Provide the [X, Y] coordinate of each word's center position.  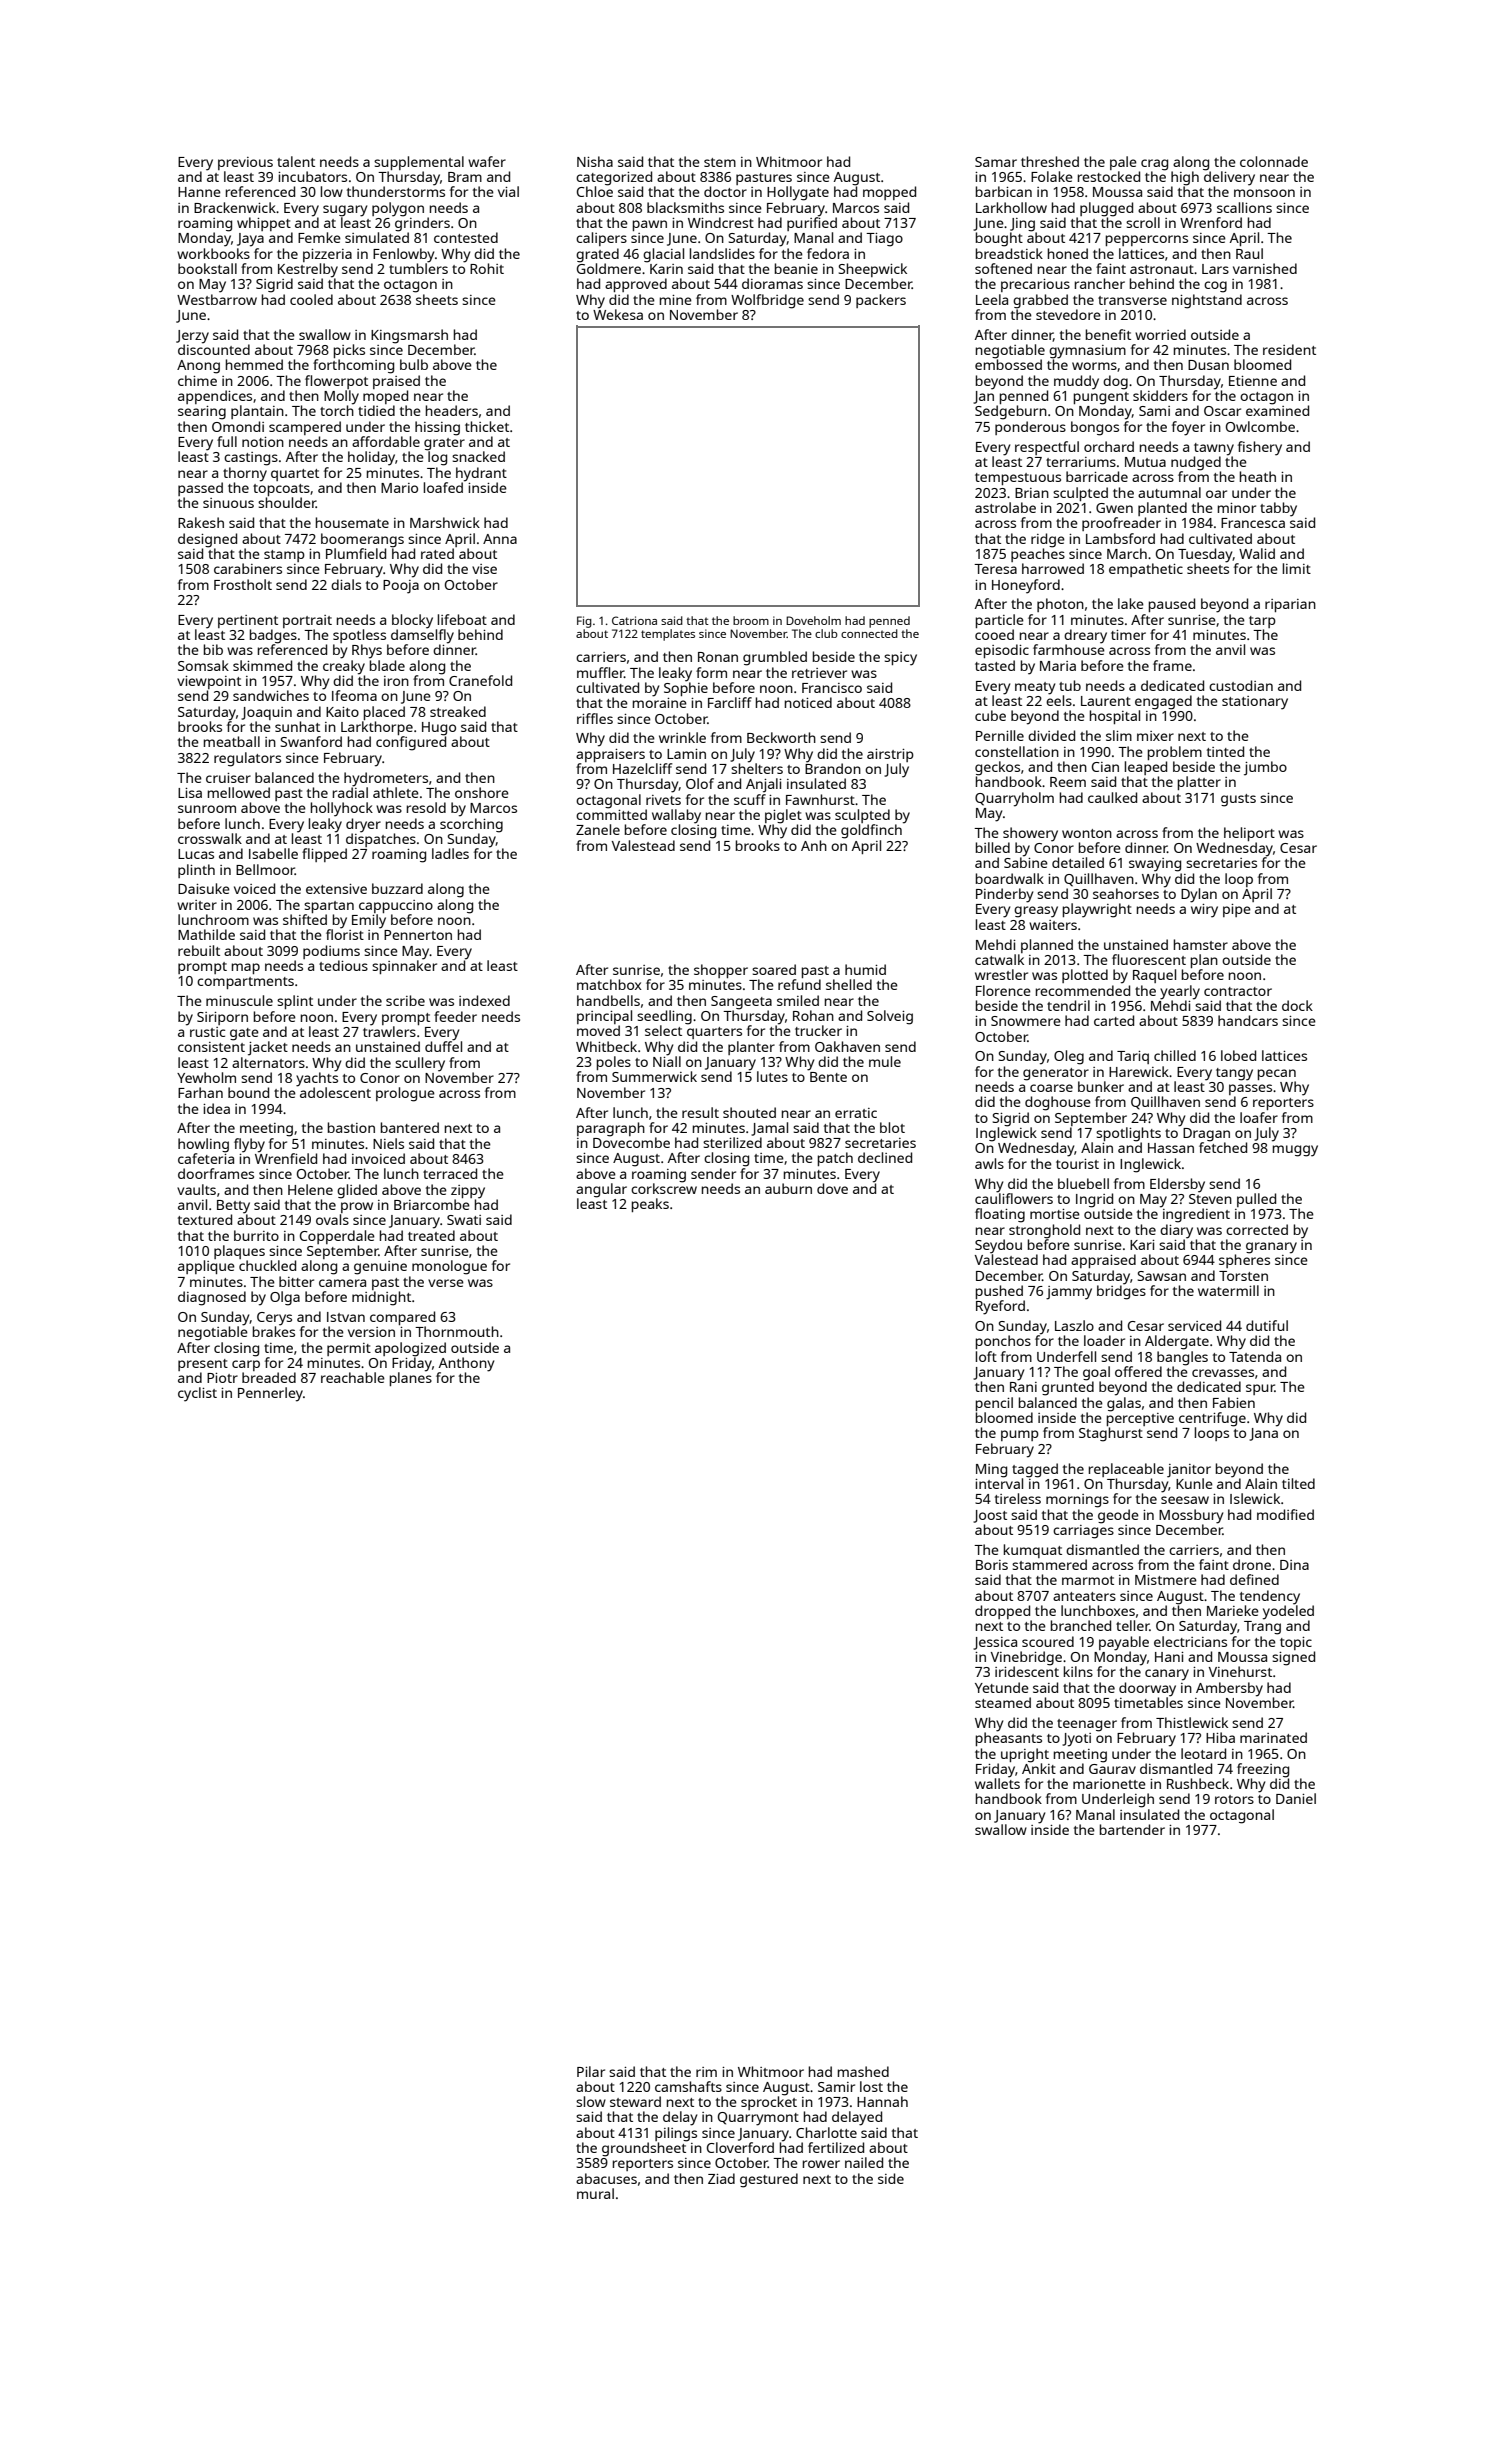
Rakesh [201, 522]
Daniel [1296, 1798]
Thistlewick [1192, 1722]
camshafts [688, 2086]
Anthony [466, 1364]
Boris [992, 1565]
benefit [1108, 334]
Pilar [591, 2071]
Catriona [634, 620]
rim [706, 2072]
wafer [487, 161]
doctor [725, 191]
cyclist [197, 1394]
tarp [1262, 622]
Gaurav [1112, 1769]
